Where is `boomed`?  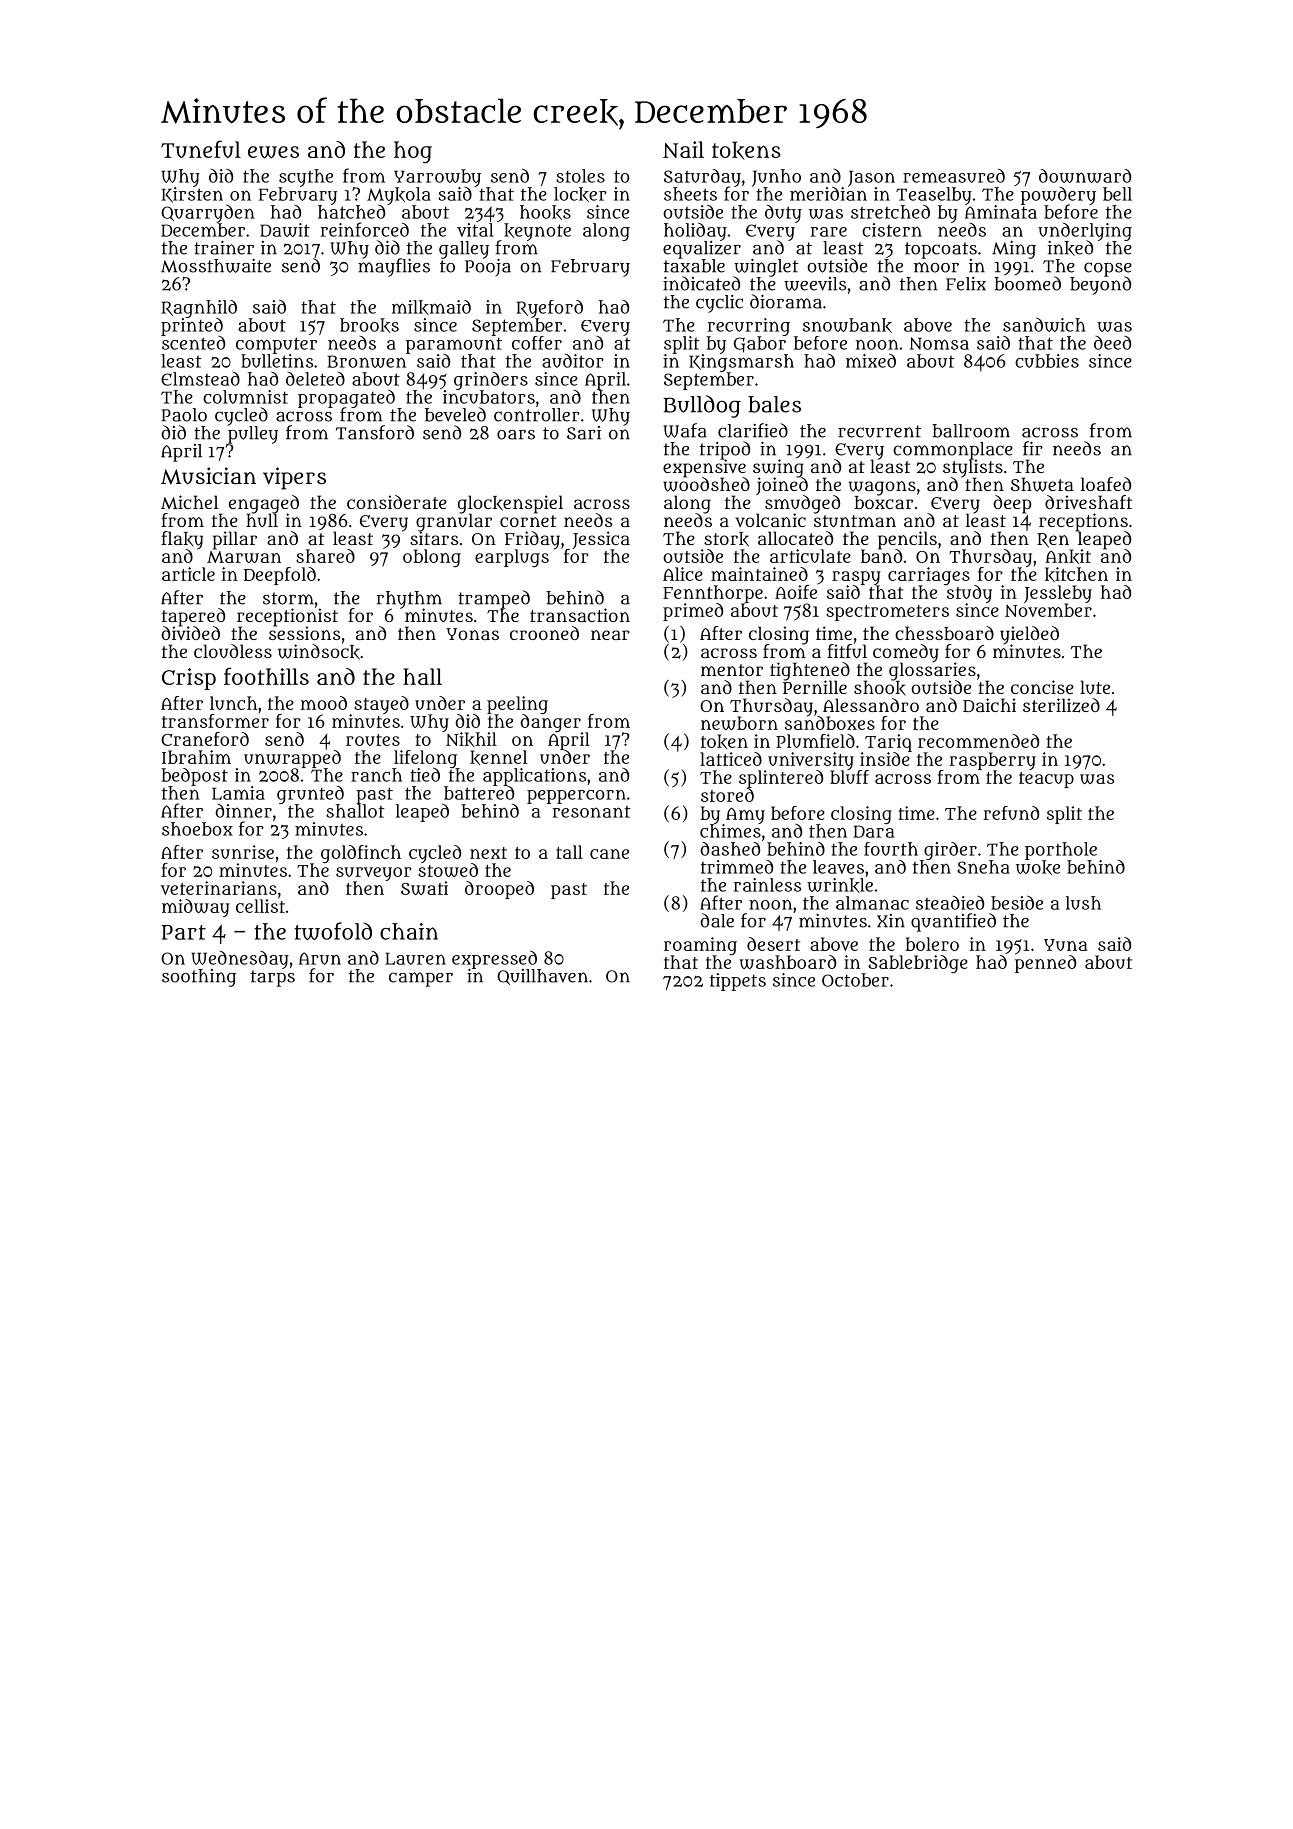
boomed is located at coordinates (1027, 283).
